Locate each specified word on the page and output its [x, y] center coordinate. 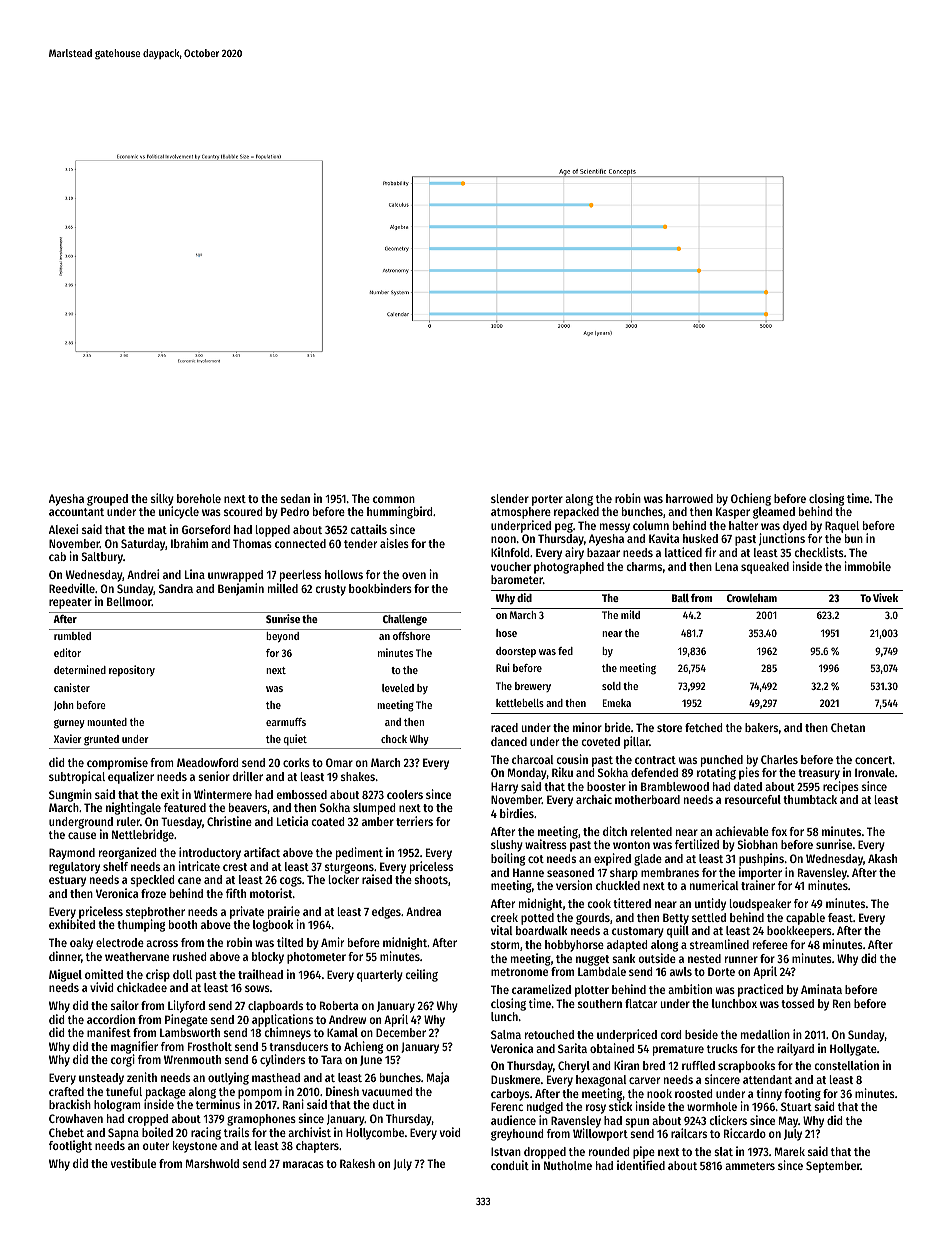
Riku [562, 772]
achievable [742, 831]
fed [565, 651]
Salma [506, 1034]
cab [57, 556]
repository [132, 671]
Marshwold [212, 1163]
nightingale [133, 808]
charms [644, 566]
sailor [125, 1005]
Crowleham [752, 598]
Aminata [821, 989]
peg [564, 528]
